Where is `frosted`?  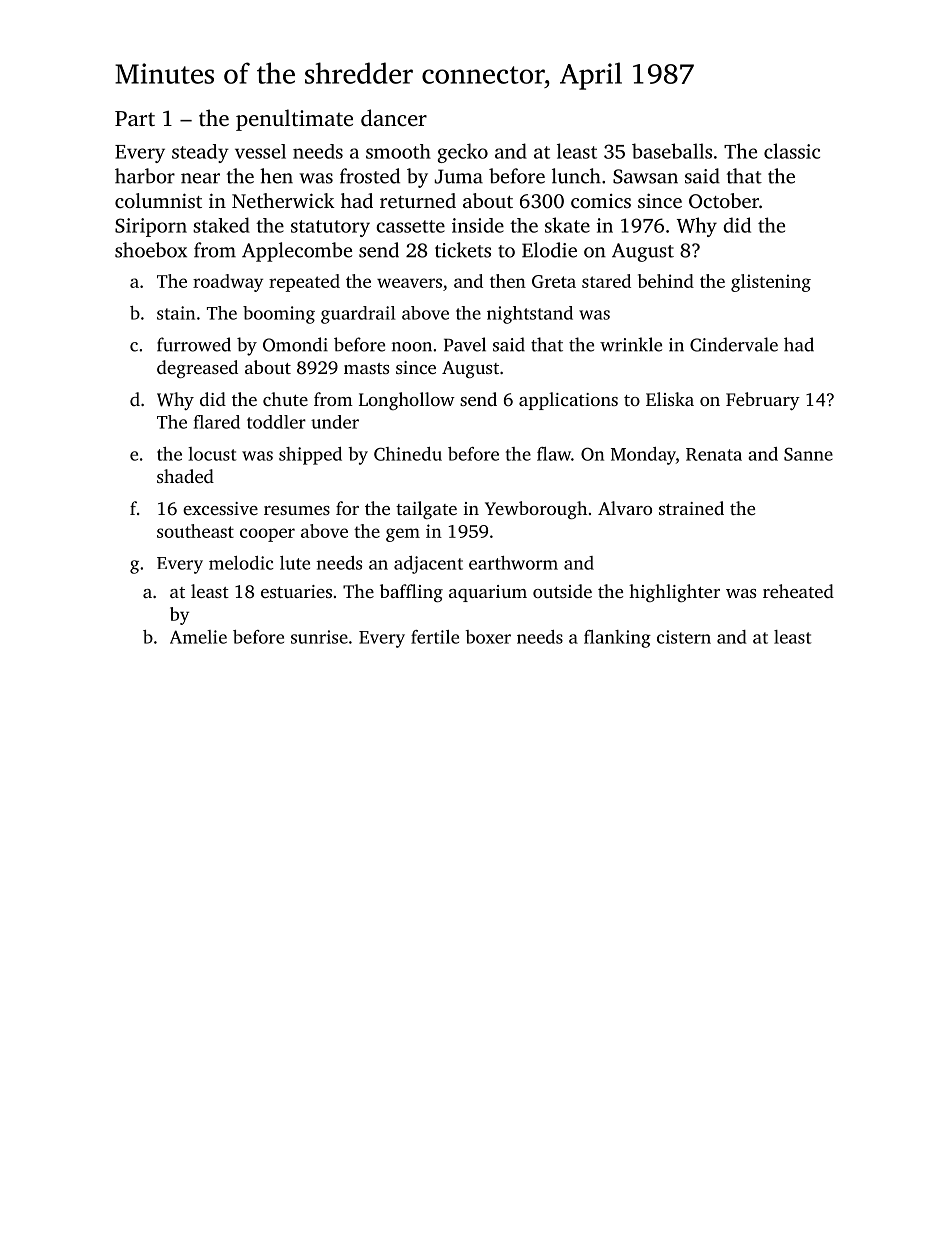 frosted is located at coordinates (370, 176).
